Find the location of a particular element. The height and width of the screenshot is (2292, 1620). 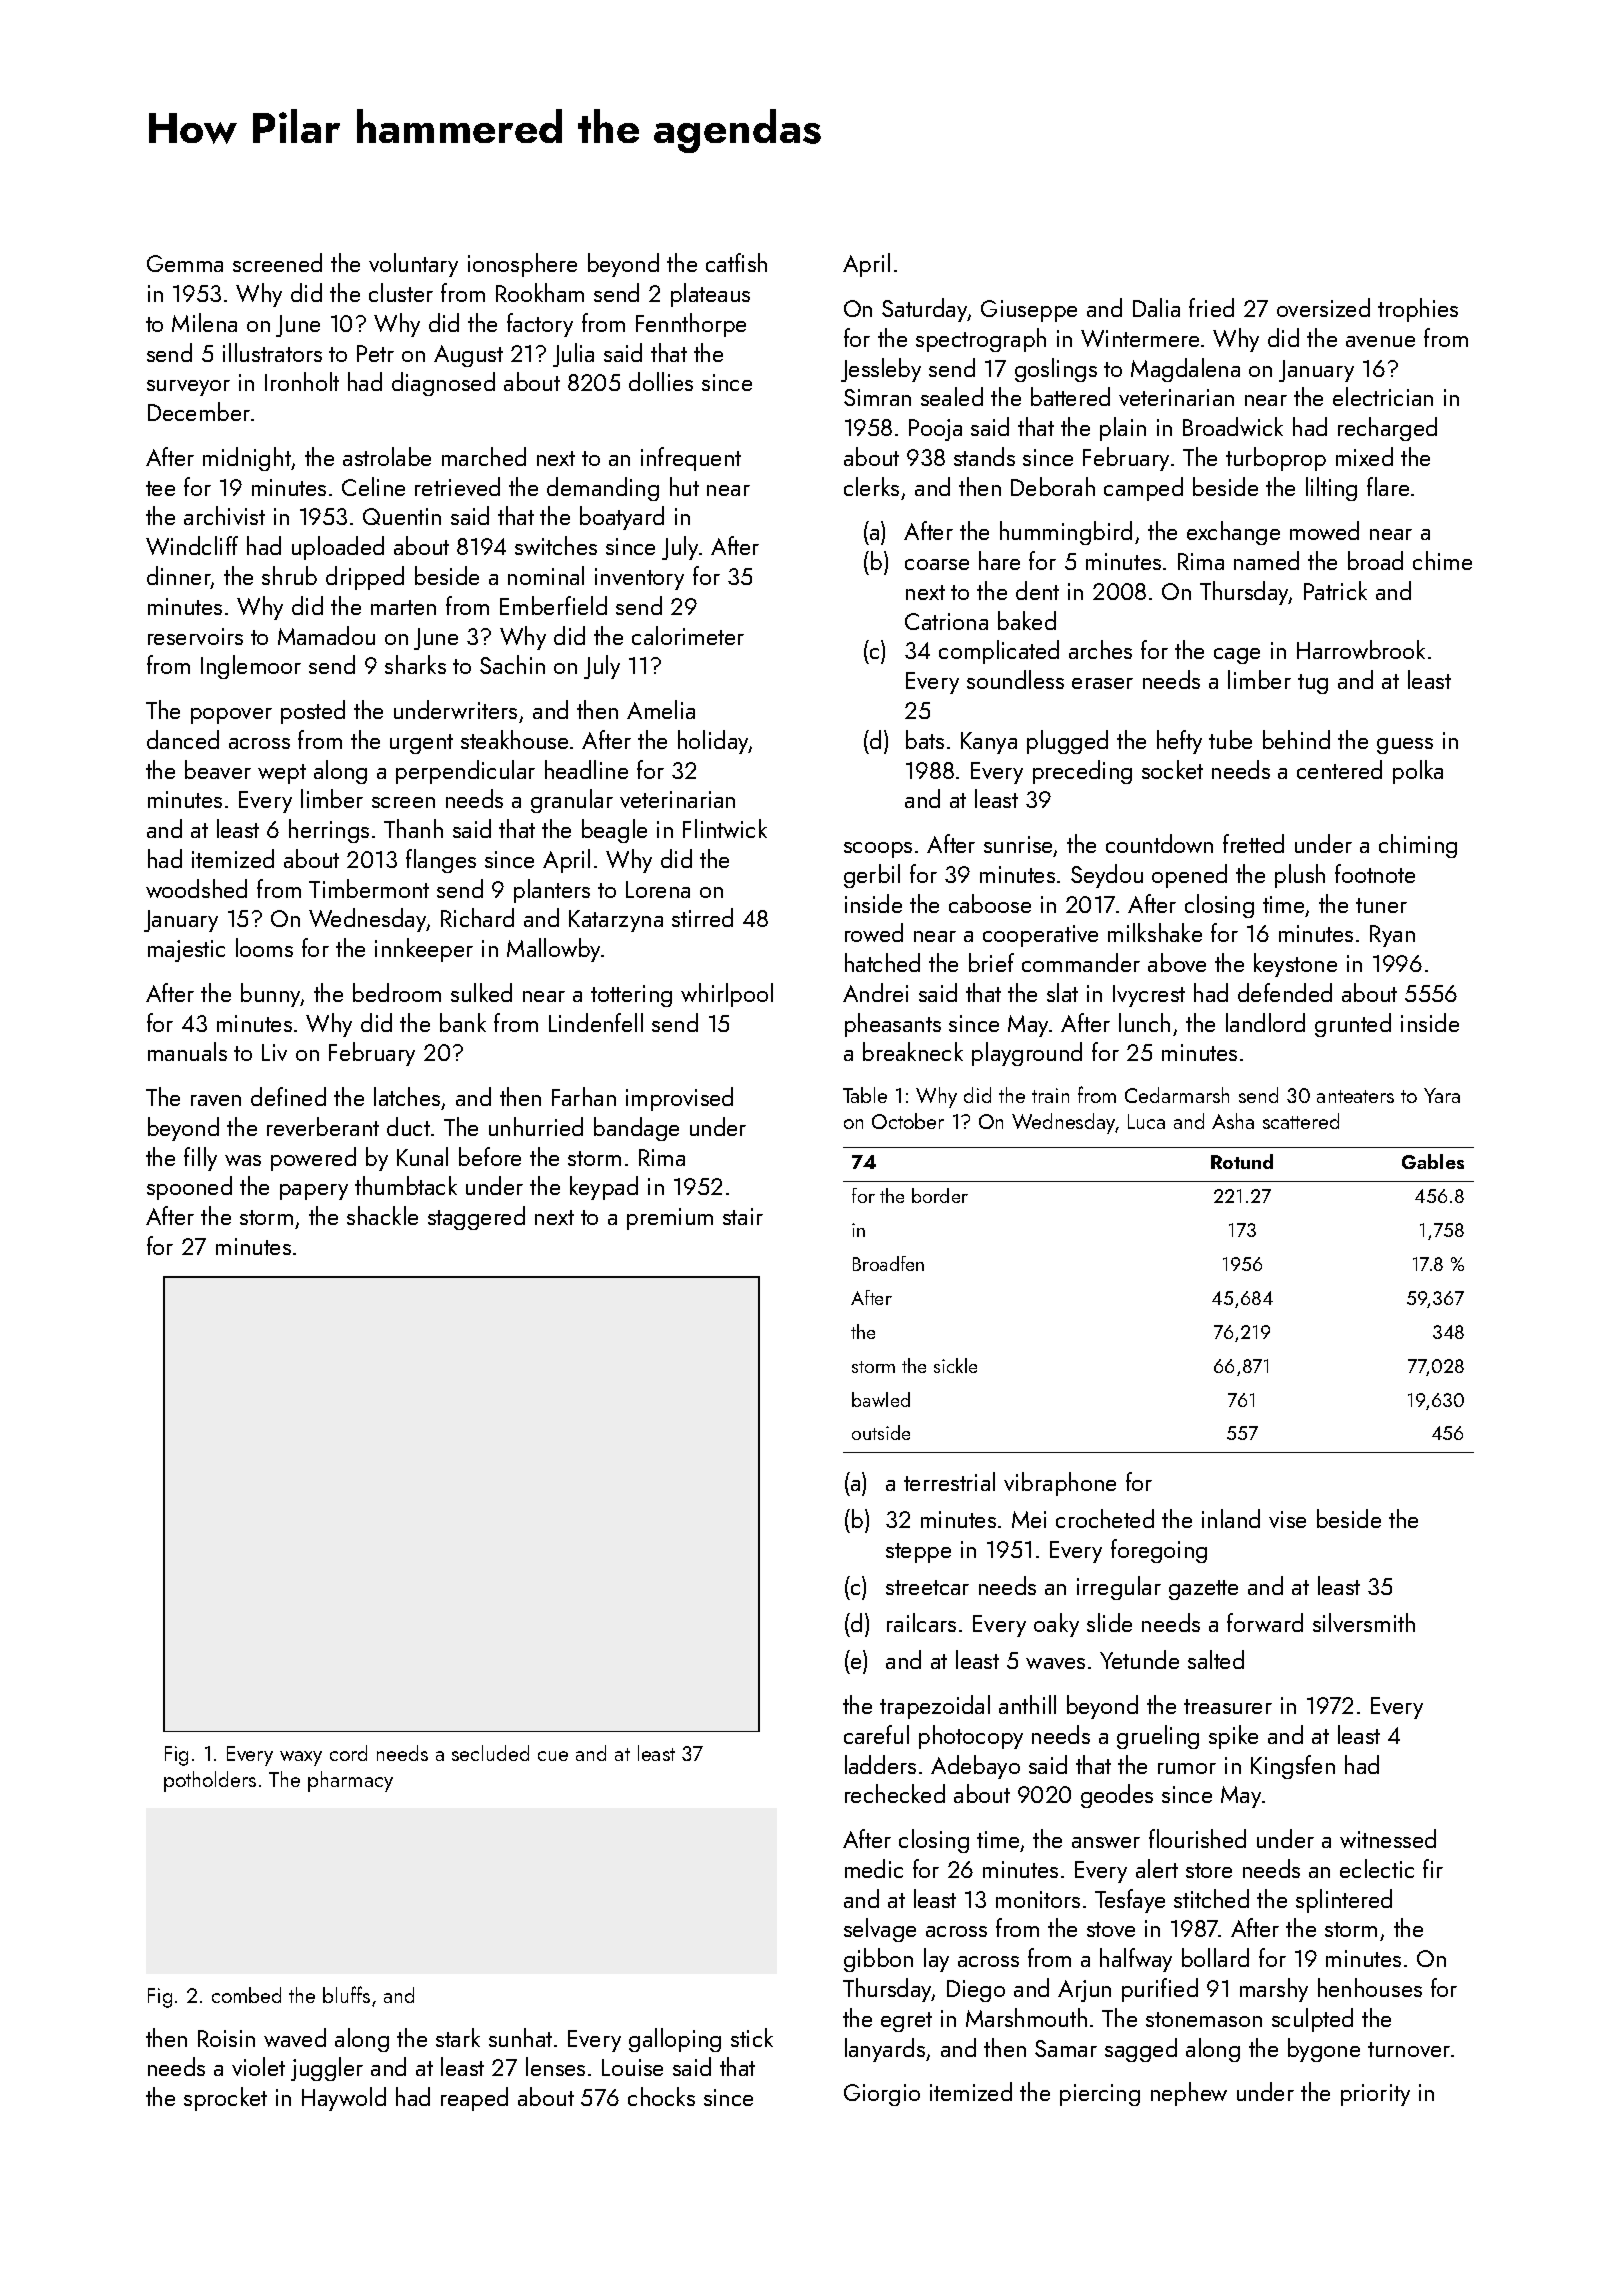

cue is located at coordinates (553, 1756).
